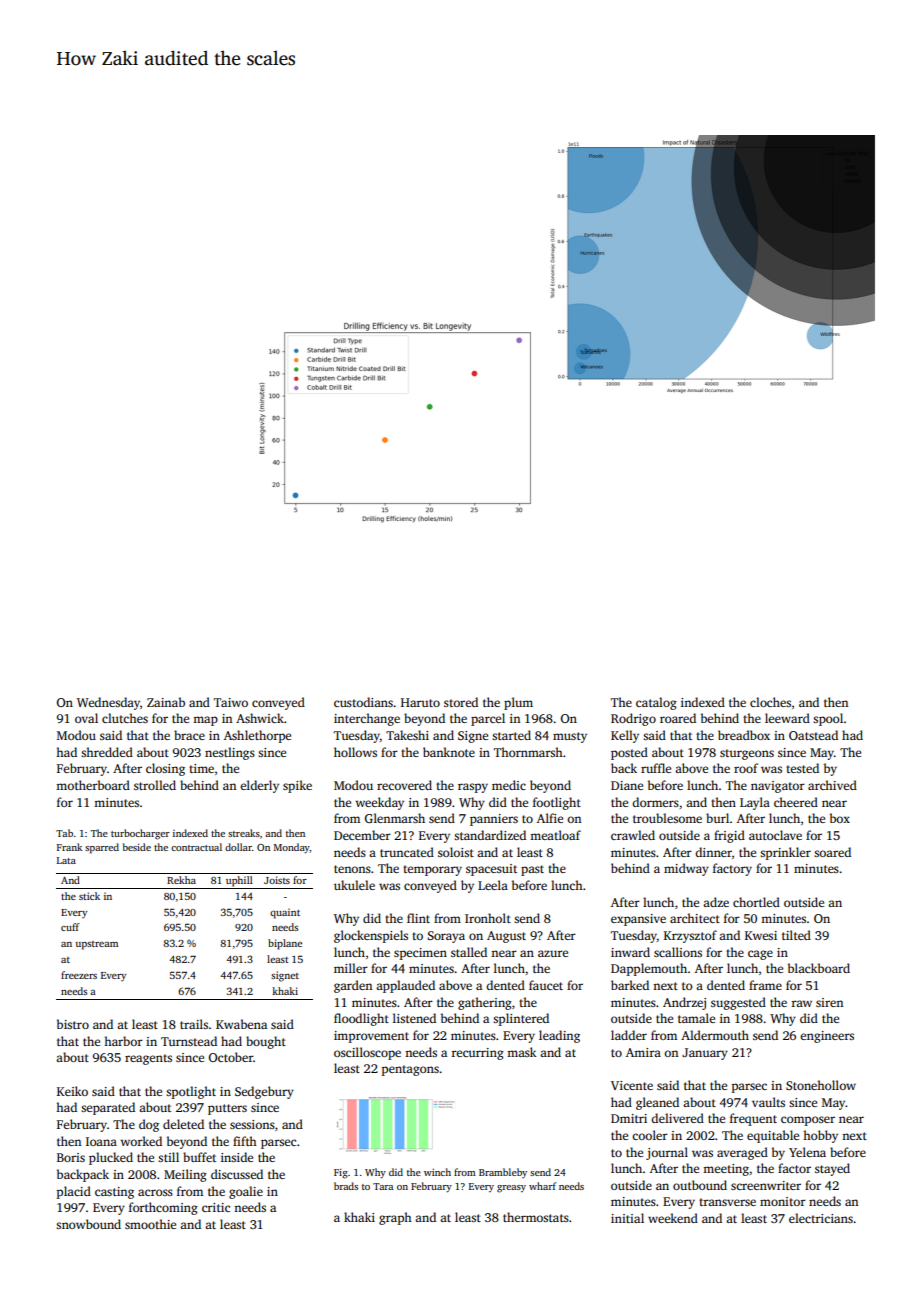  Describe the element at coordinates (627, 785) in the image. I see `Diane` at that location.
